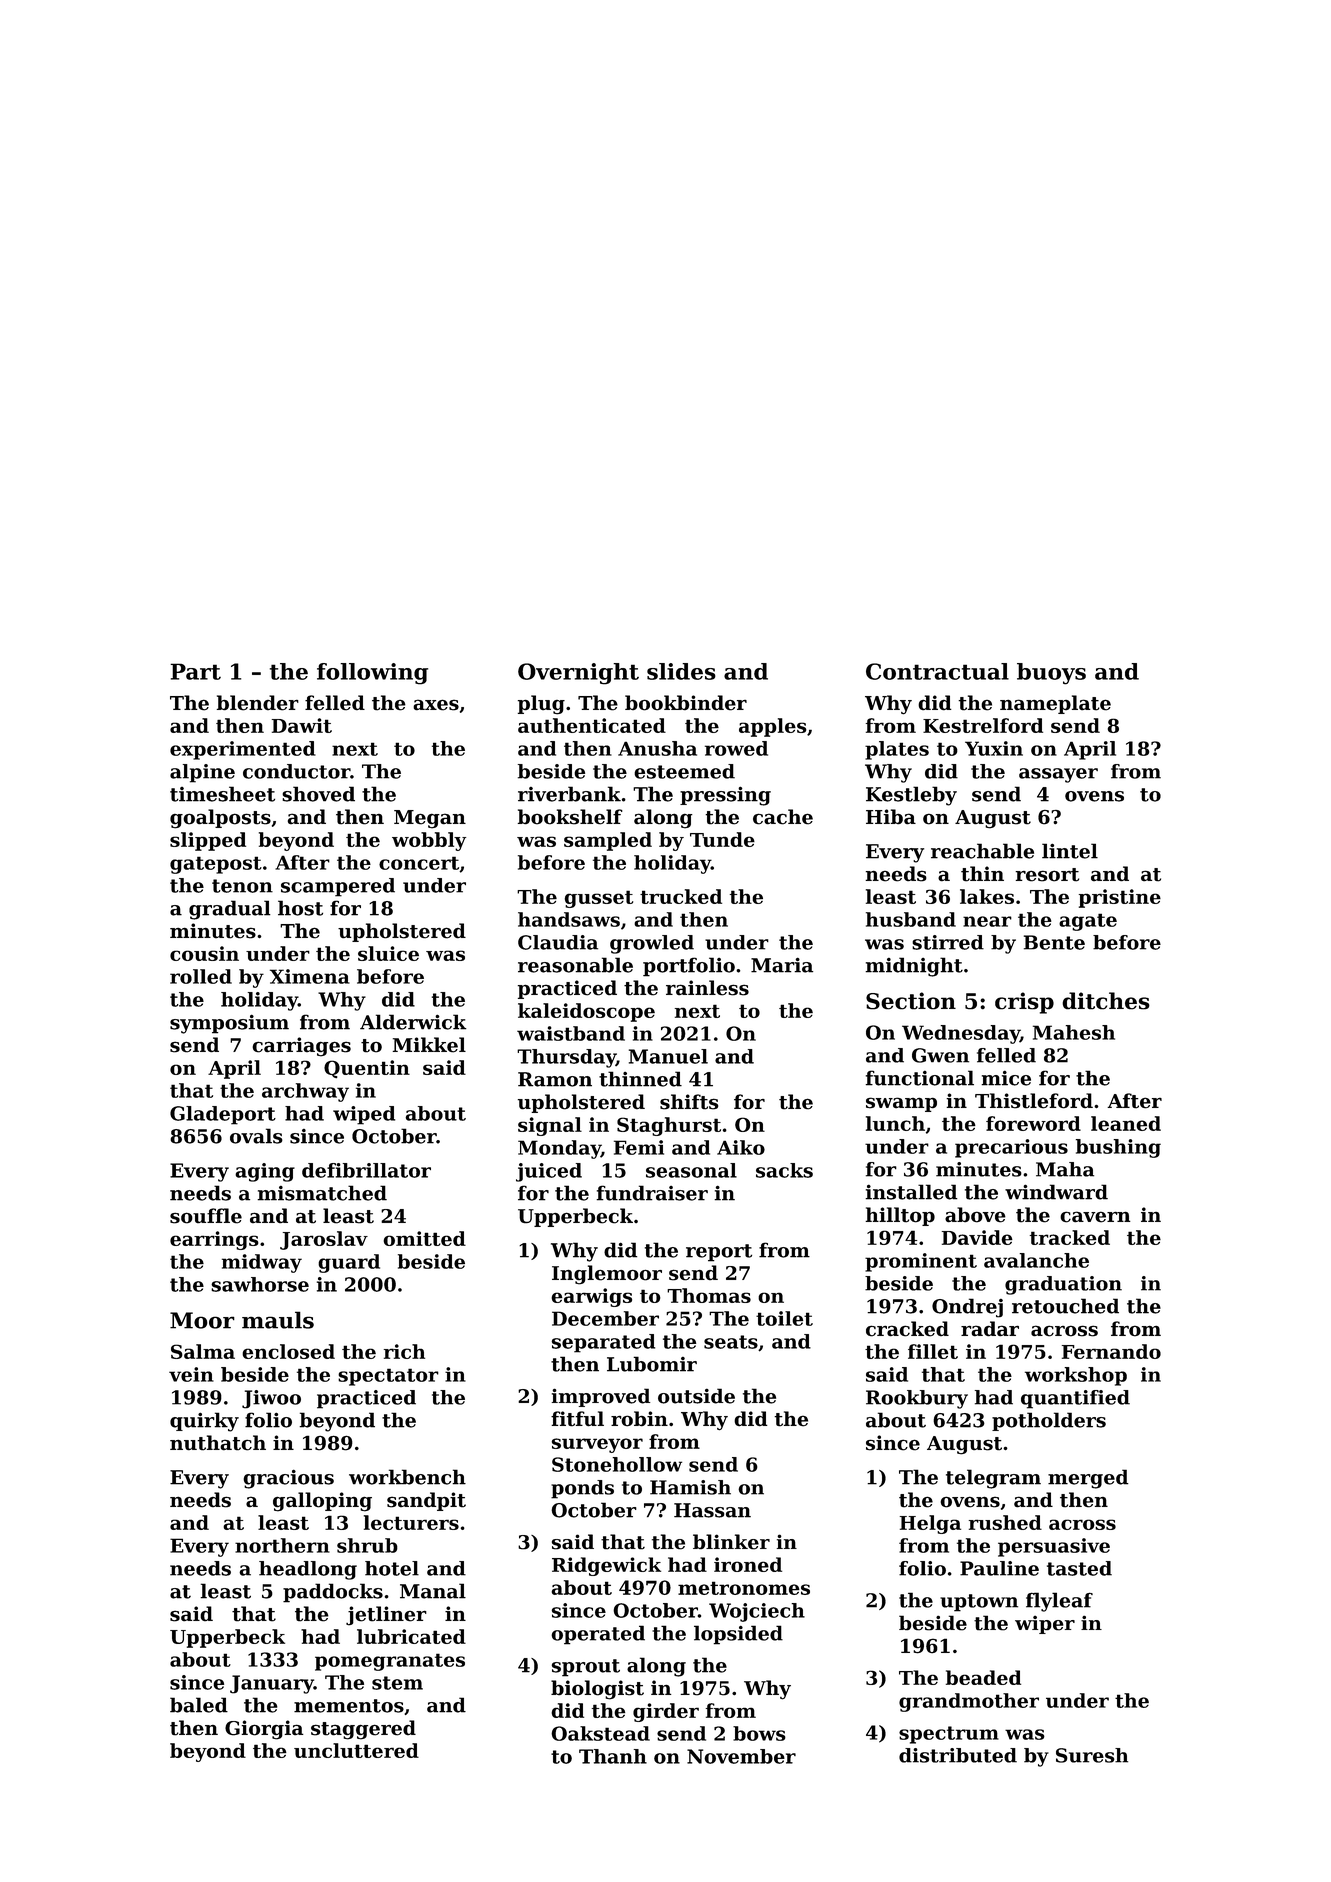  I want to click on Maha, so click(1065, 1169).
